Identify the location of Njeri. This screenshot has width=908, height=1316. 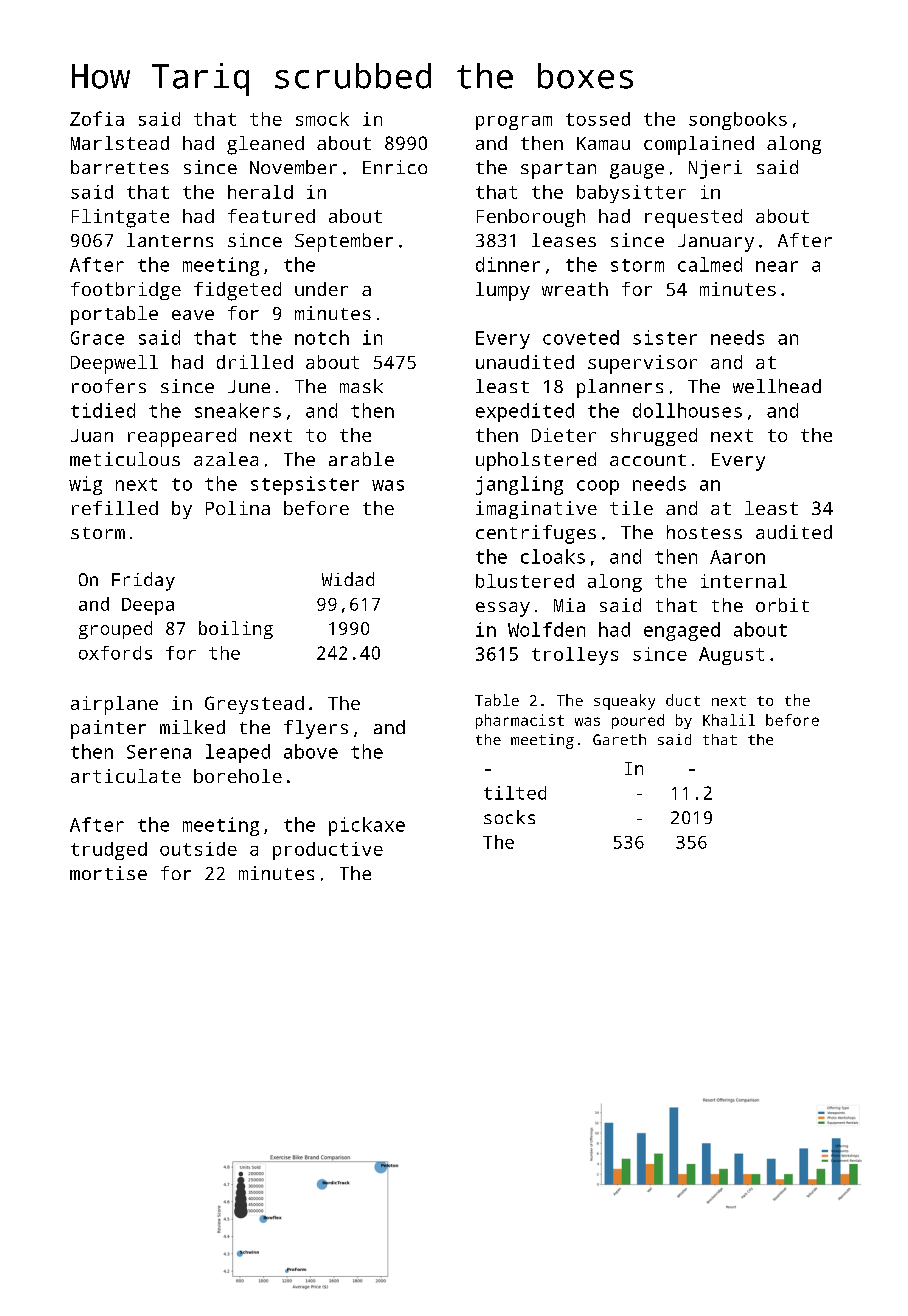
(715, 169).
